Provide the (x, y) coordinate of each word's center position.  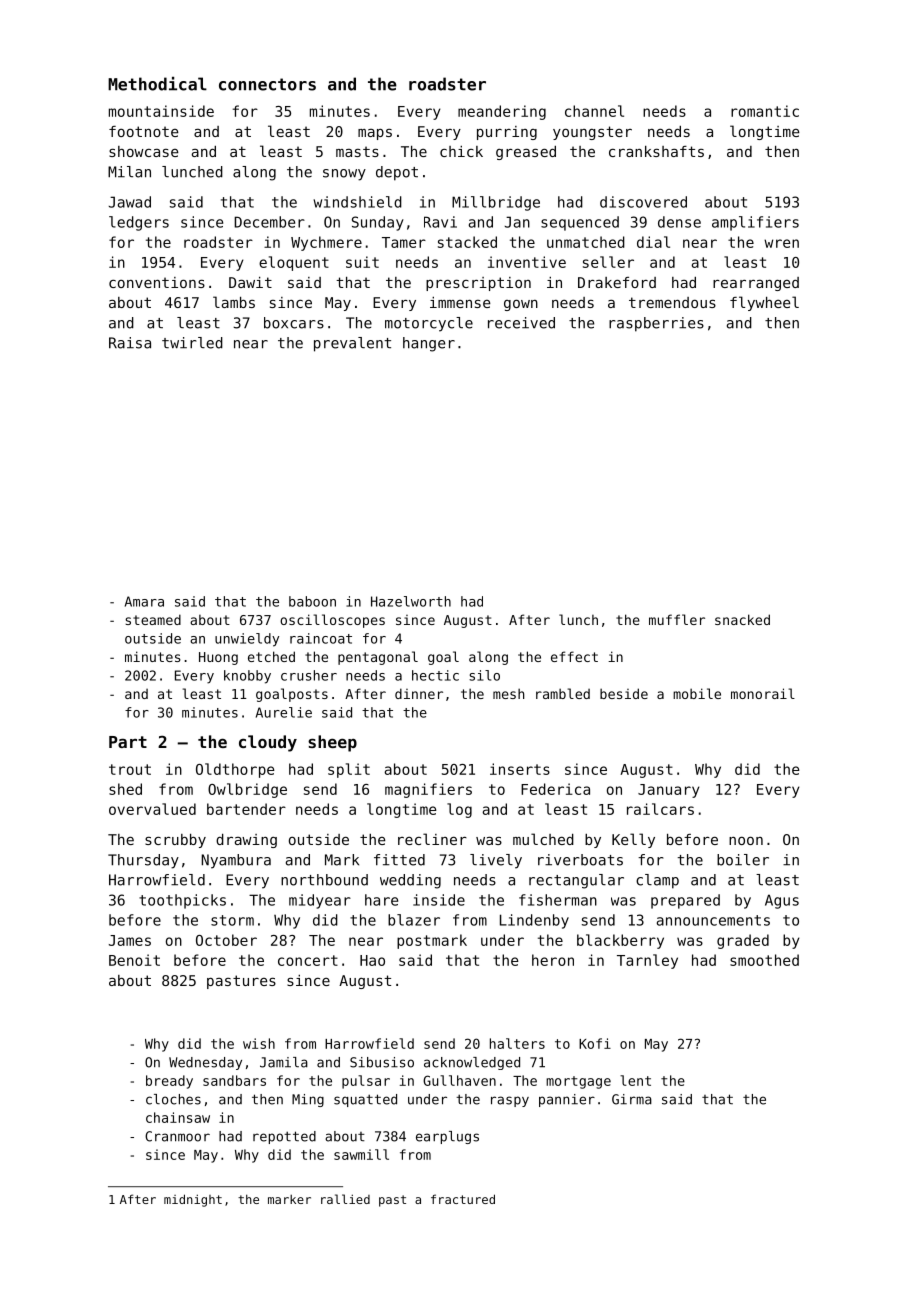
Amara (144, 601)
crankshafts (656, 151)
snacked (742, 619)
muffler (677, 619)
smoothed (764, 960)
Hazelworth (411, 601)
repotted (284, 1137)
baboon (312, 601)
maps (375, 134)
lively (496, 861)
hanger (429, 344)
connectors (267, 84)
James (130, 940)
